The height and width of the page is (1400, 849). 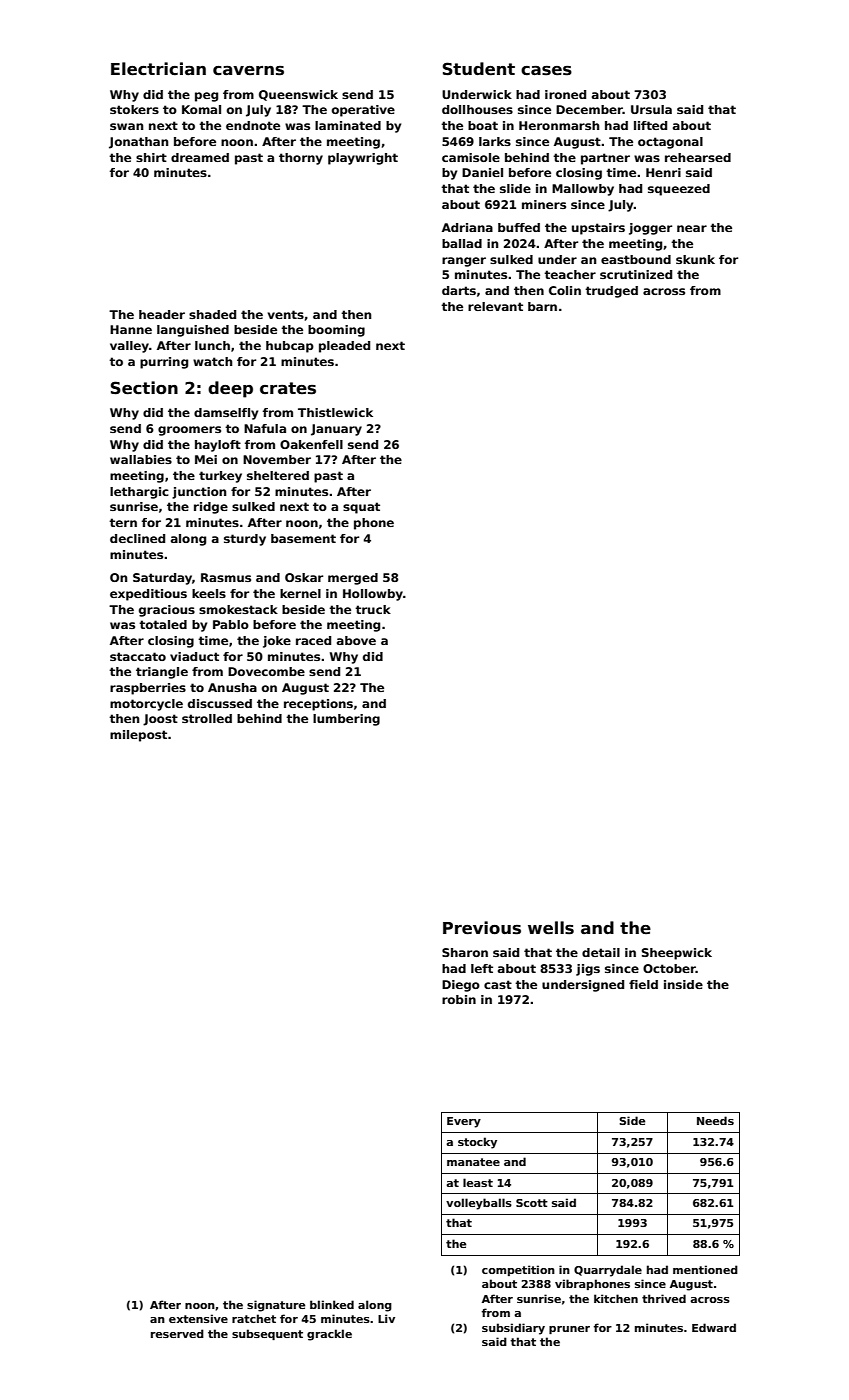 What do you see at coordinates (158, 69) in the page?
I see `Electrician` at bounding box center [158, 69].
